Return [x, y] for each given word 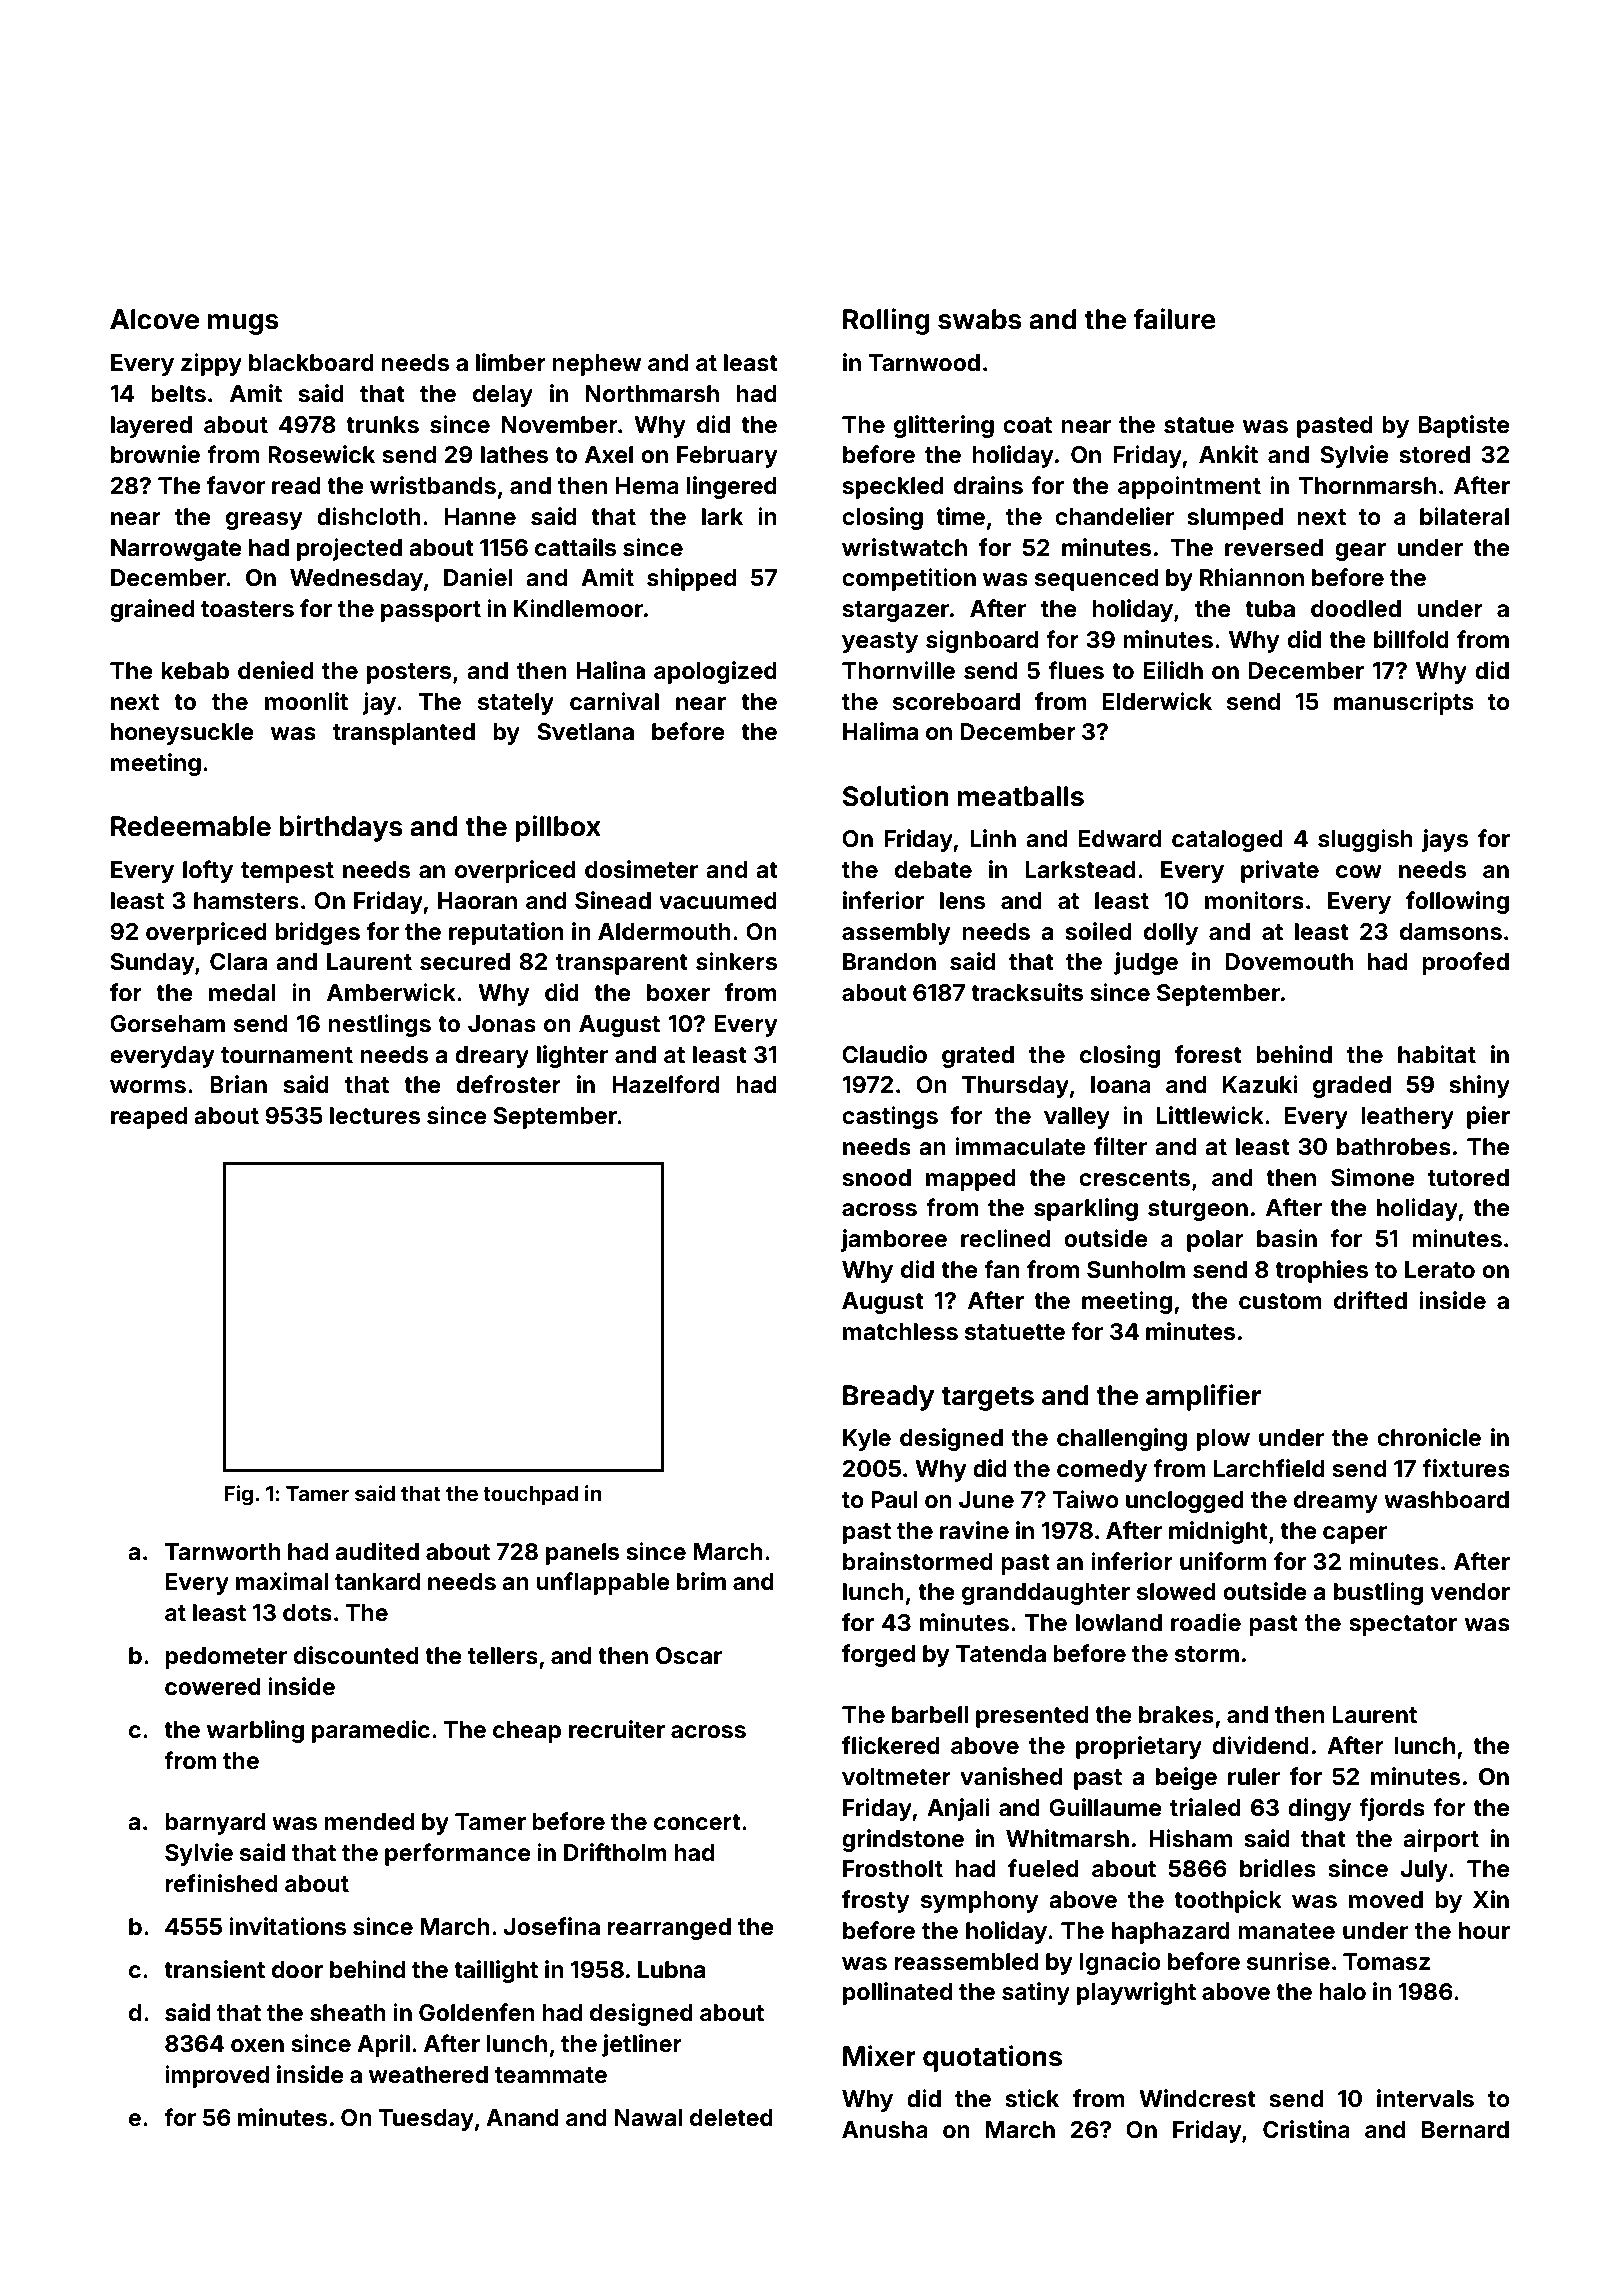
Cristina [1306, 2129]
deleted [731, 2118]
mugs [243, 324]
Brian [238, 1084]
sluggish [1365, 840]
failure [1174, 319]
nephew [596, 365]
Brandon [889, 962]
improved [217, 2076]
